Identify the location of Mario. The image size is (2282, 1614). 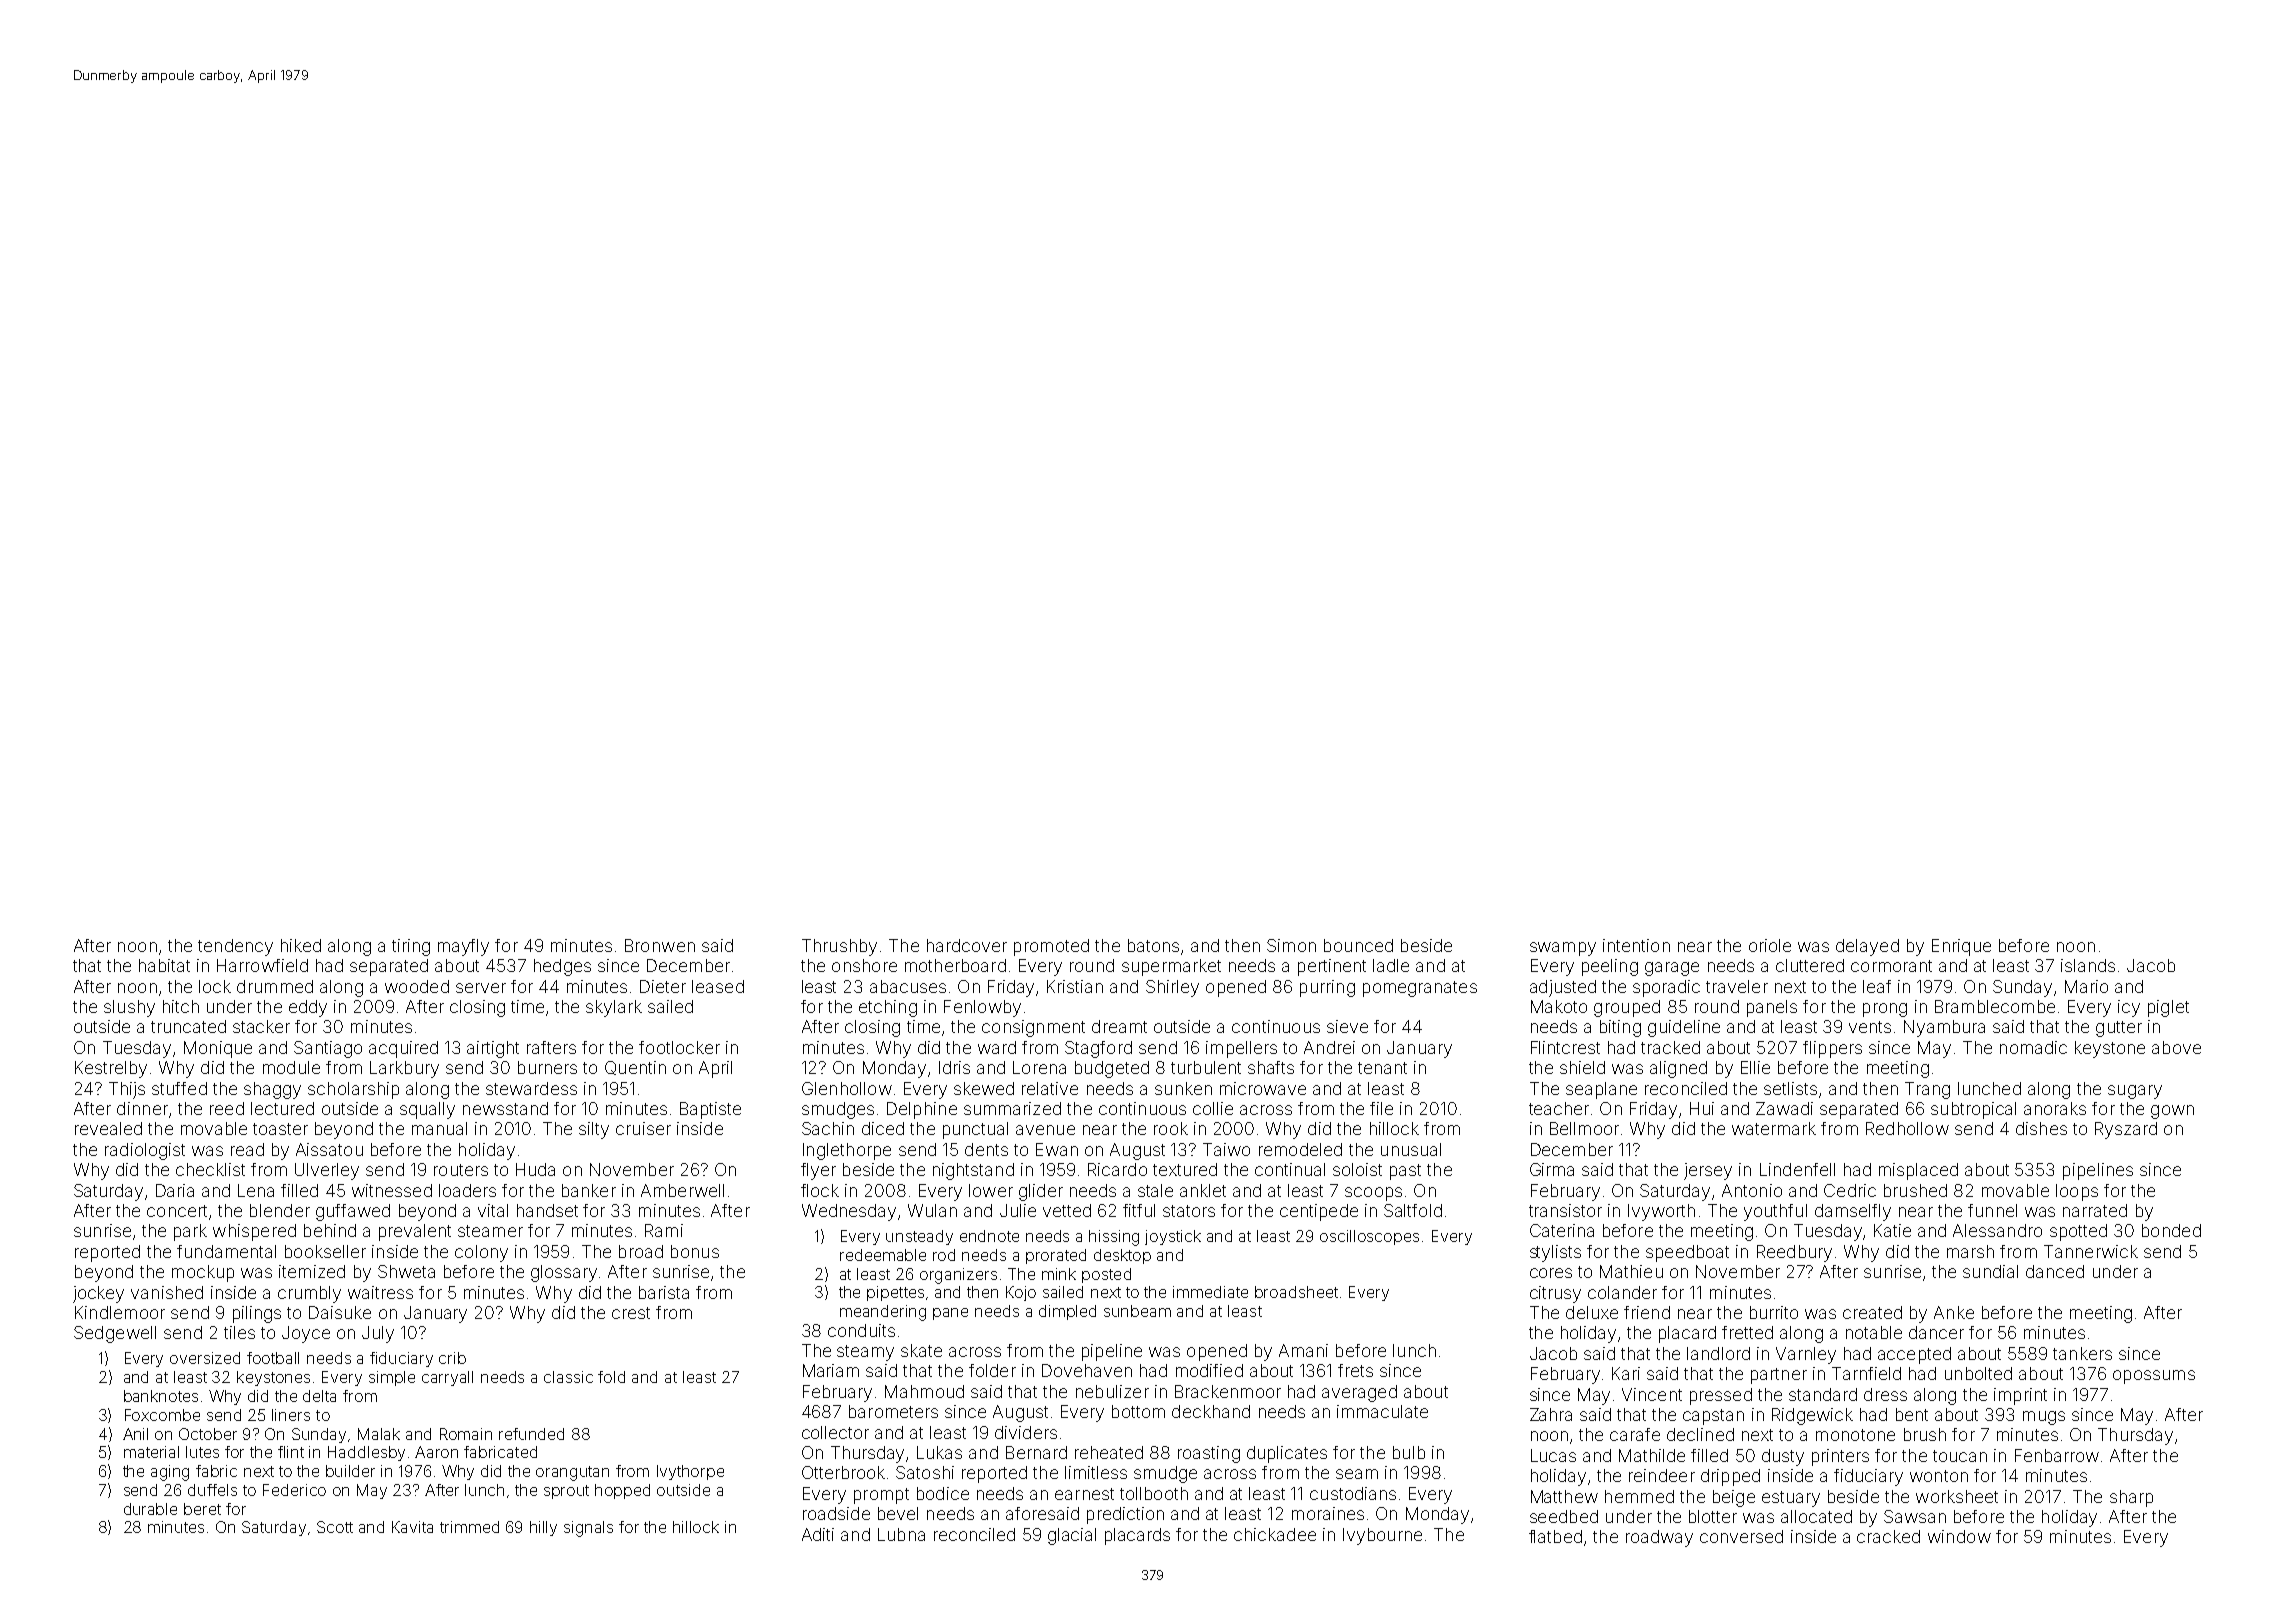
(2086, 986).
